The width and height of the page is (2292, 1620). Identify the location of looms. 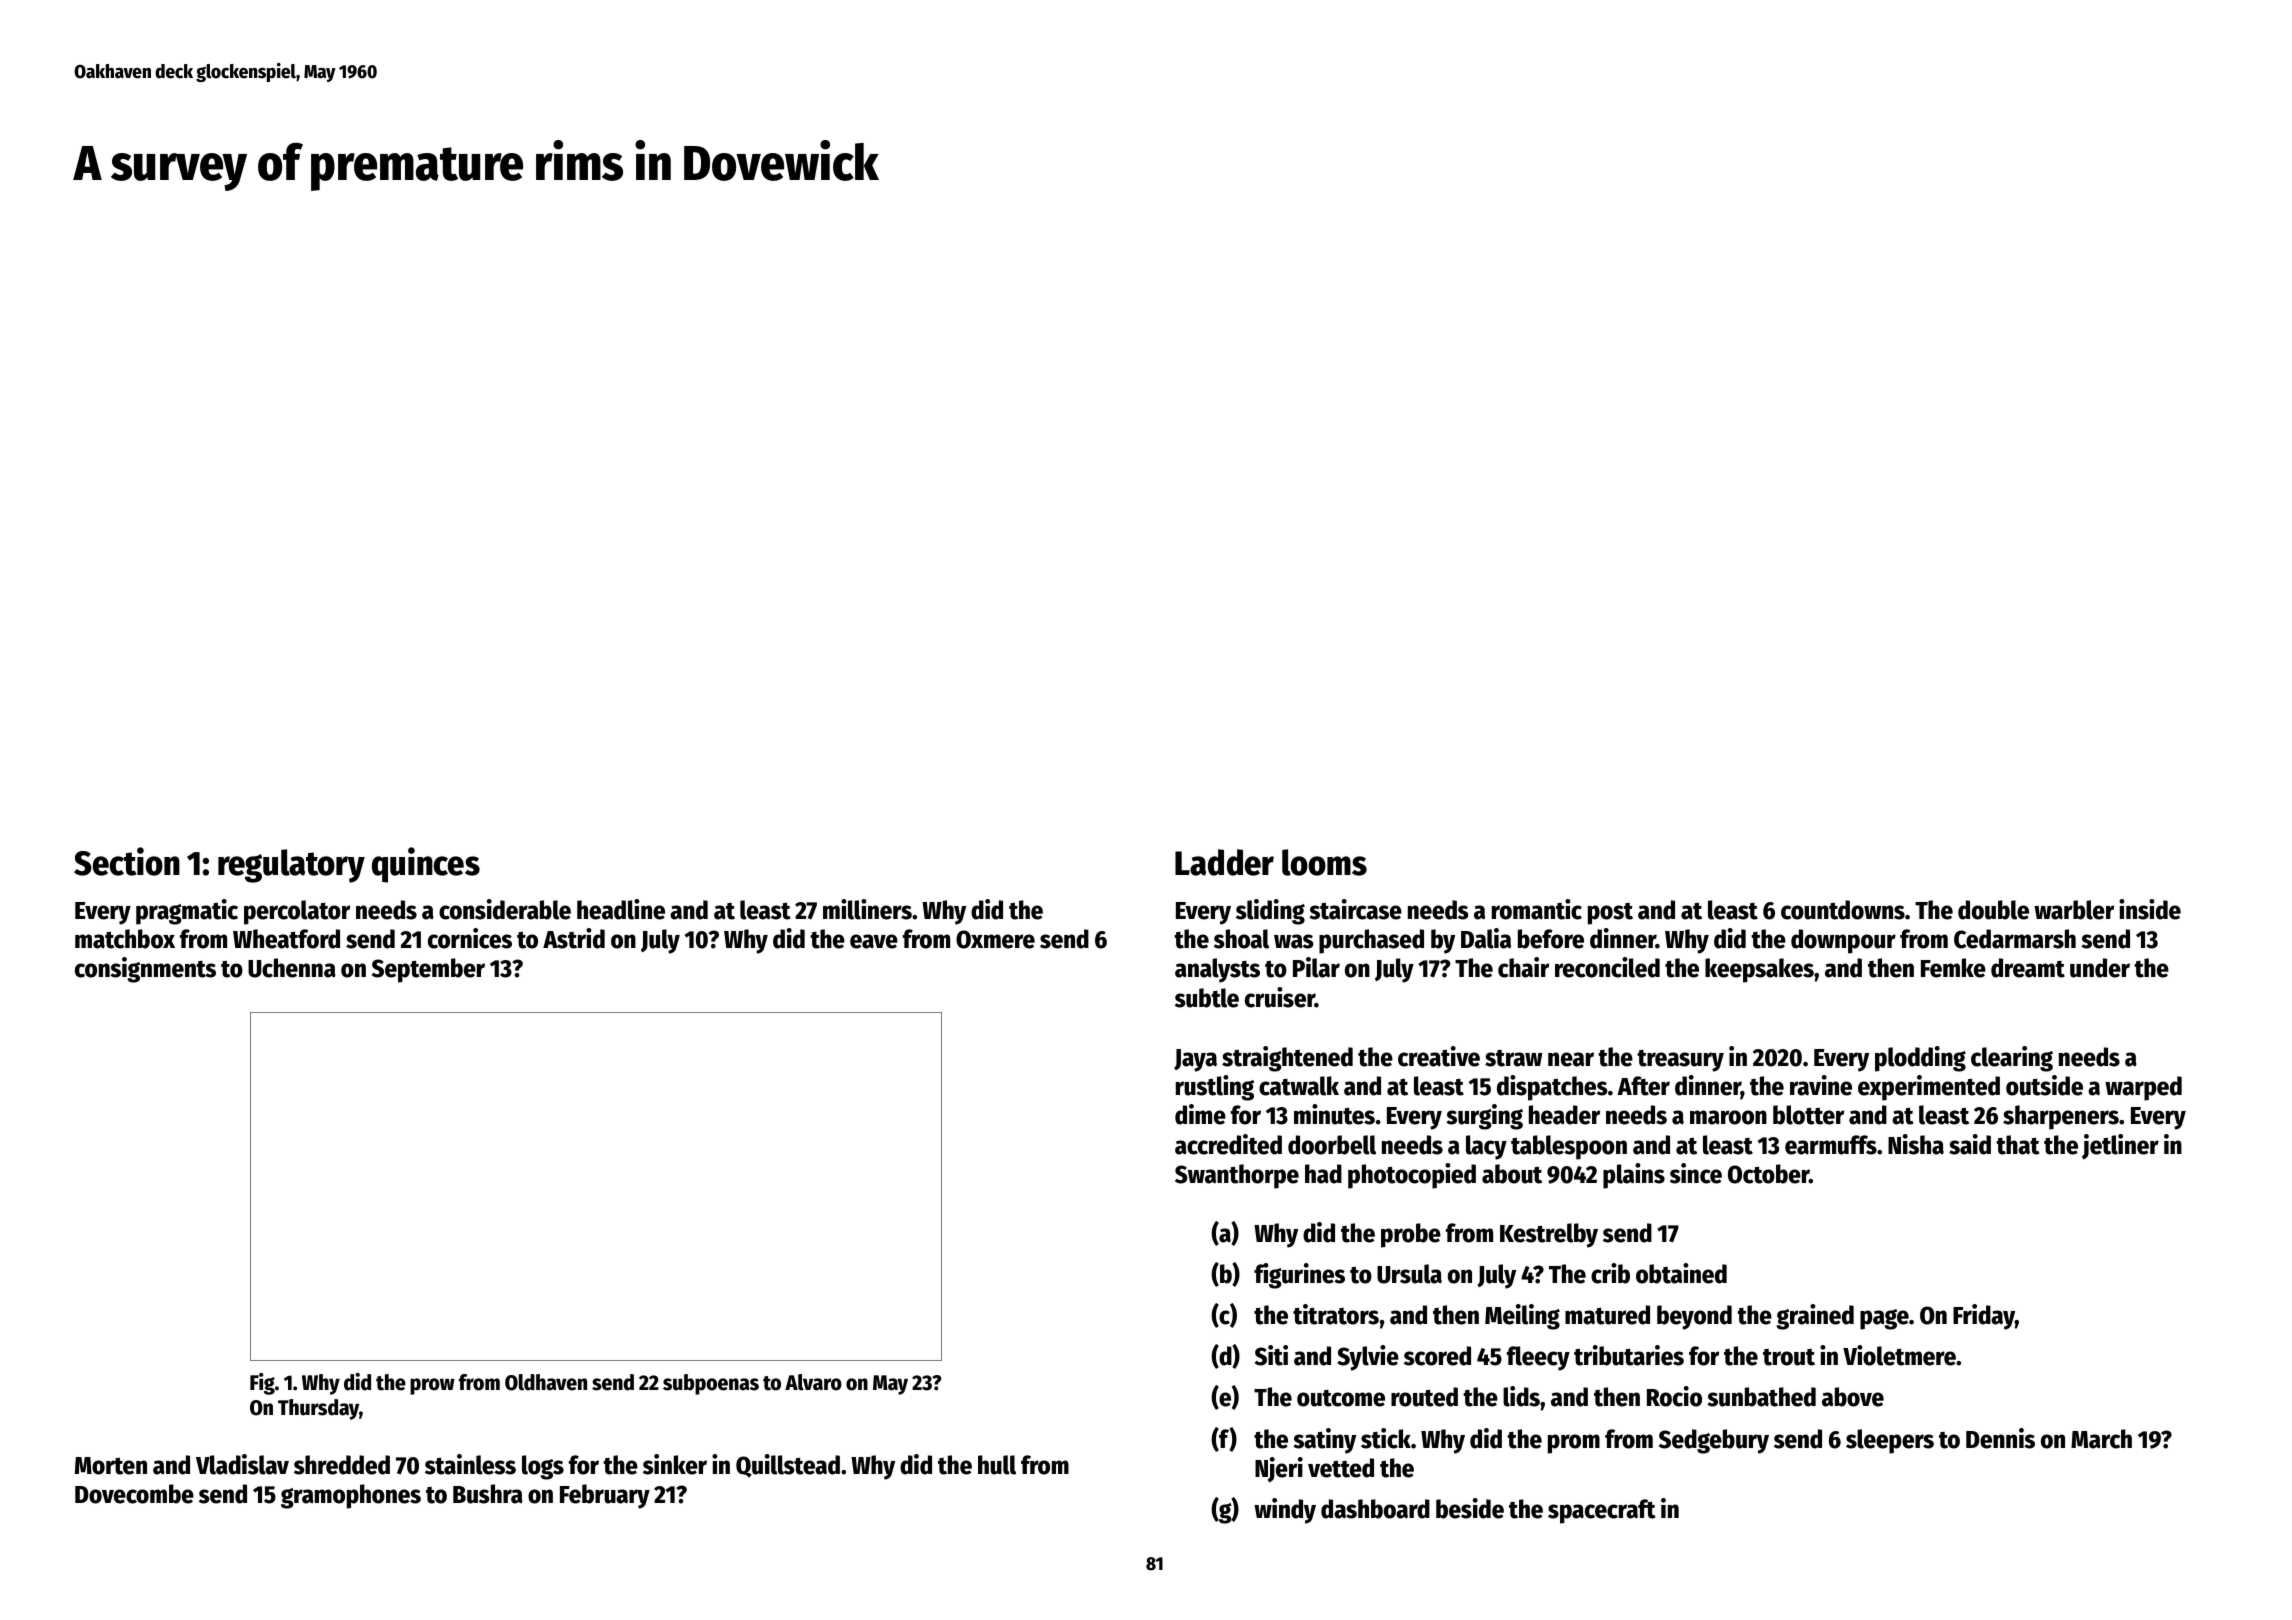
(1324, 862).
